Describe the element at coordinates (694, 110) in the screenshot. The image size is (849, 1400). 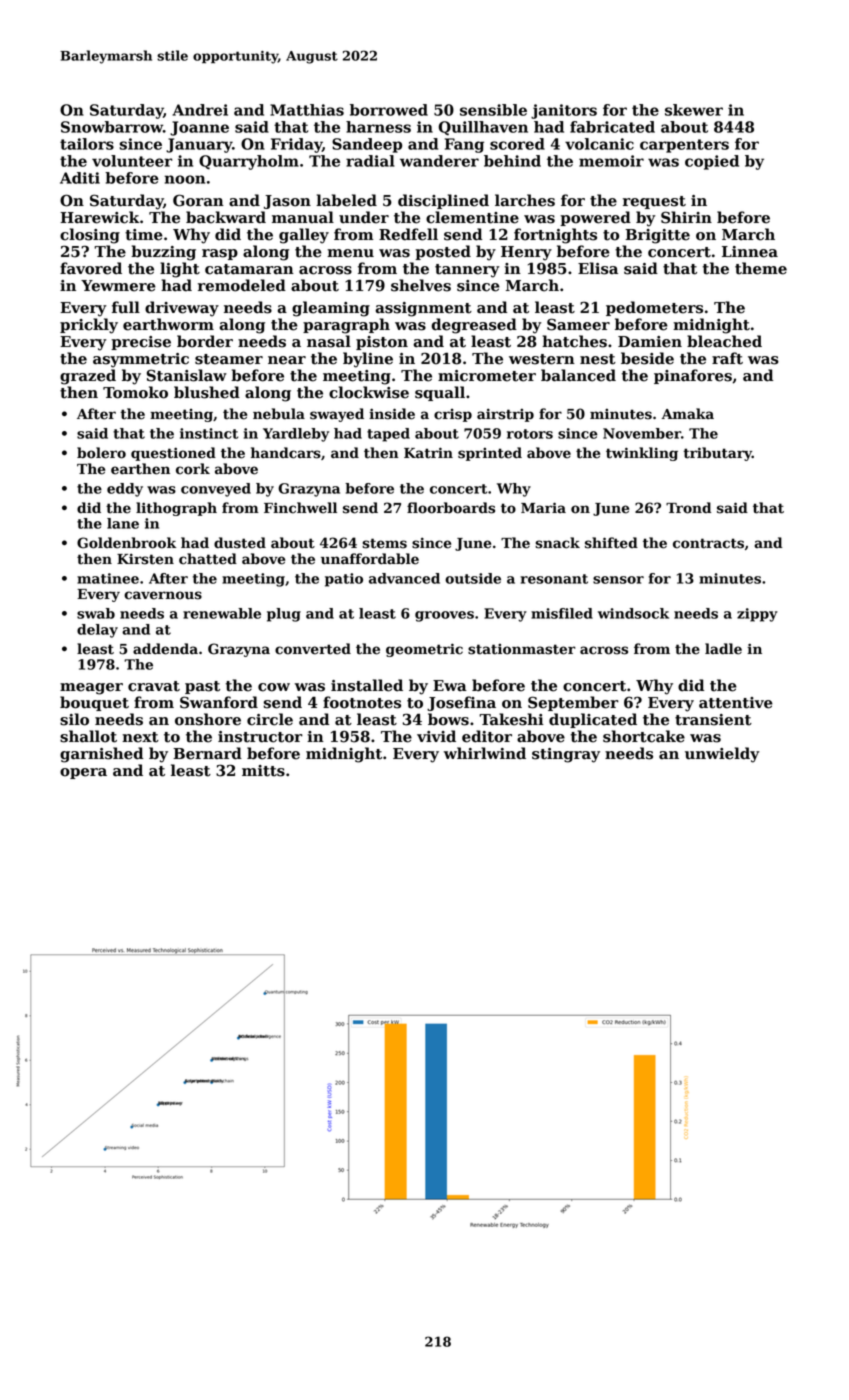
I see `skewer` at that location.
